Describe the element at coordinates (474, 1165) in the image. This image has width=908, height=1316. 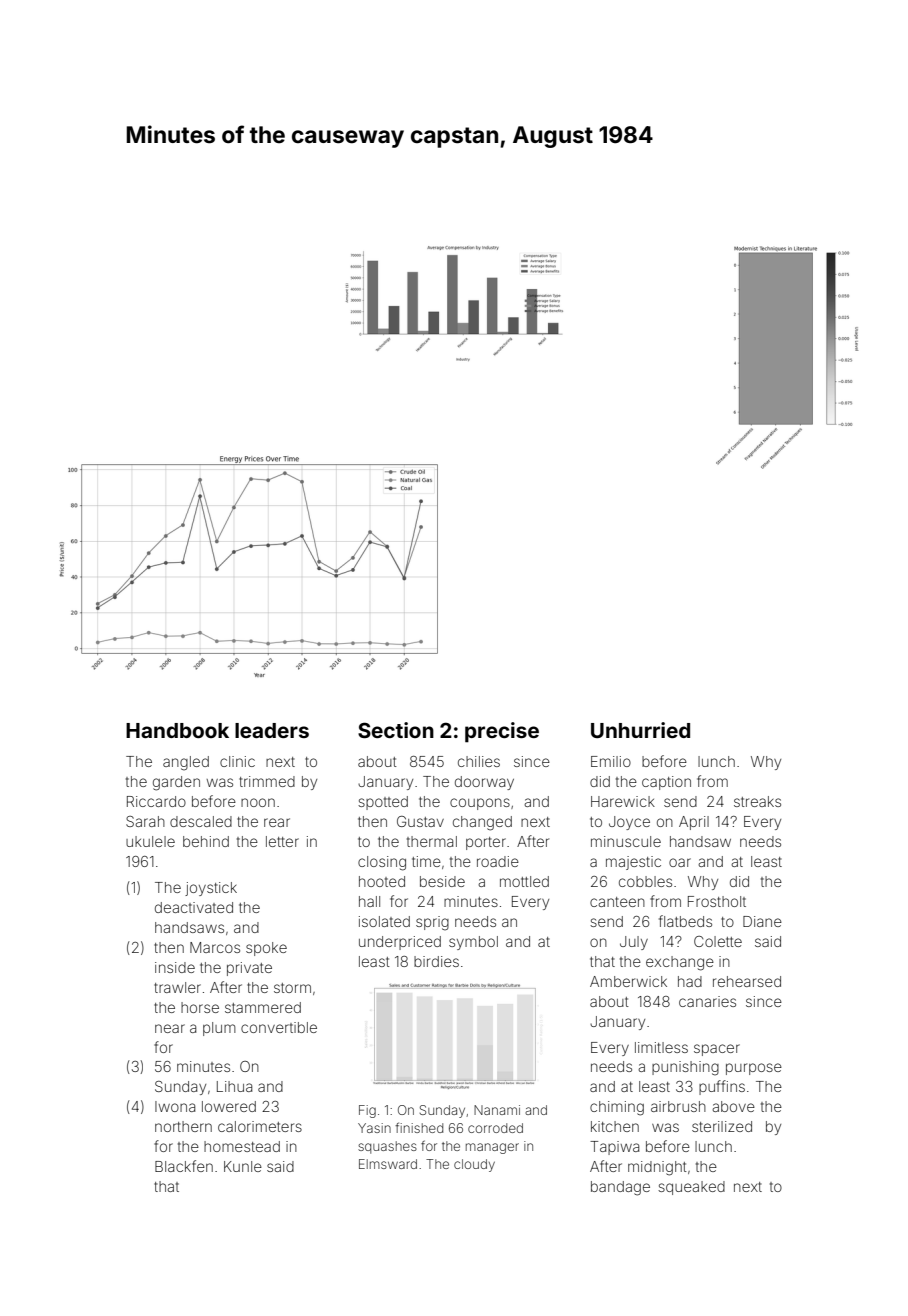
I see `cloudy` at that location.
